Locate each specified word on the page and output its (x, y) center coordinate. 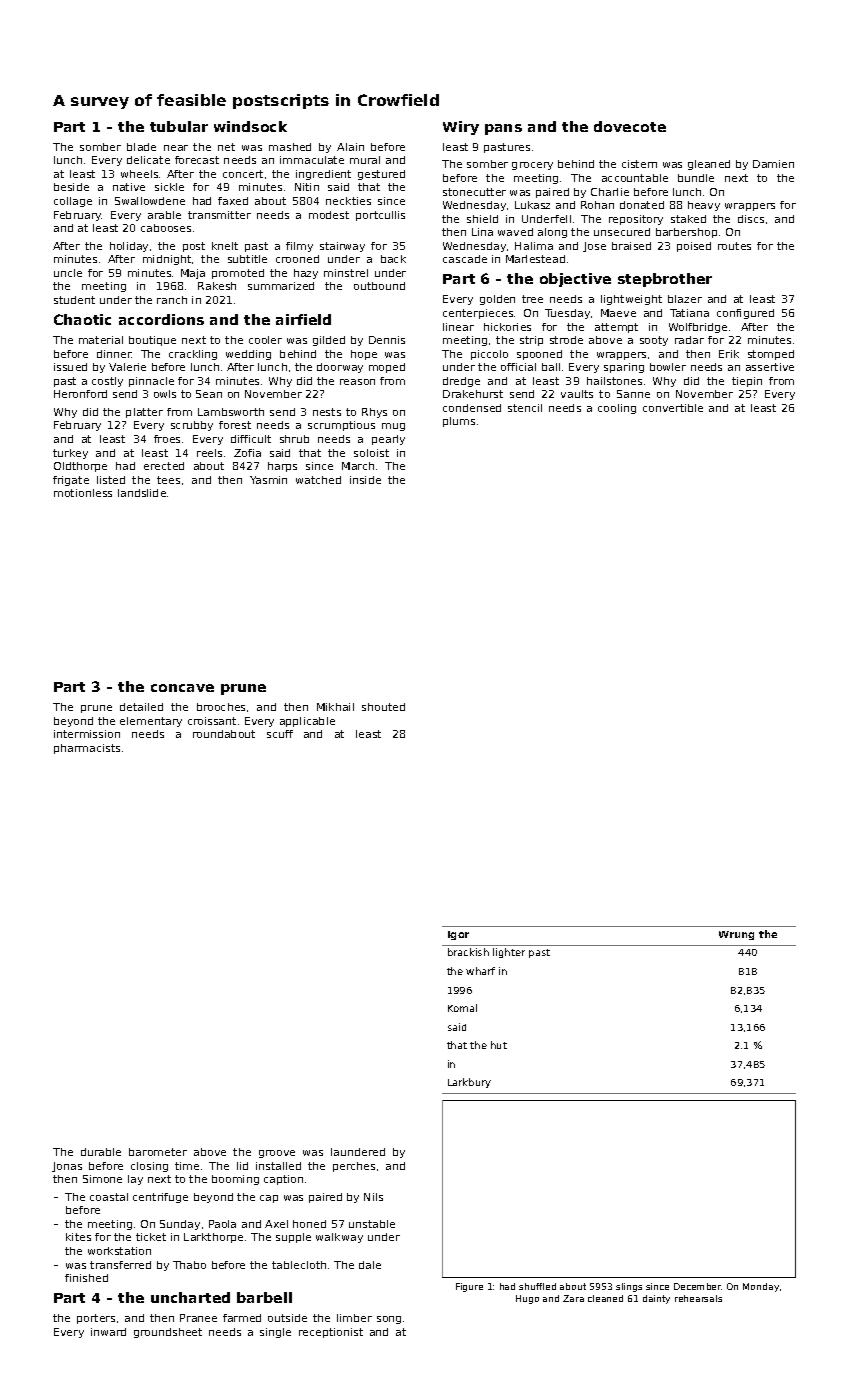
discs (751, 219)
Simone (102, 1179)
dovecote (630, 126)
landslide (142, 493)
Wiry (461, 128)
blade (141, 147)
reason (357, 382)
